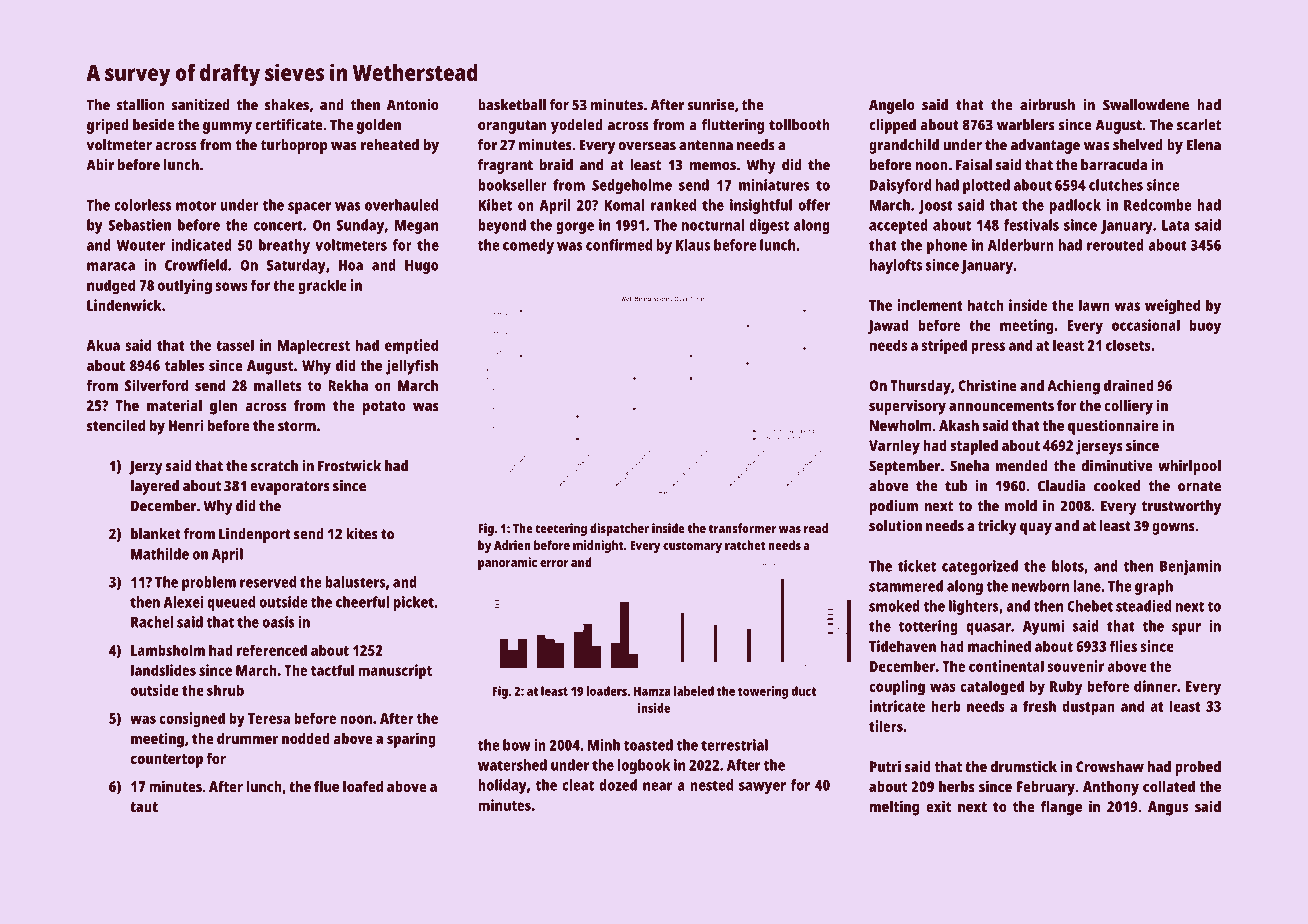 The width and height of the screenshot is (1308, 924). Describe the element at coordinates (901, 425) in the screenshot. I see `Newholm` at that location.
